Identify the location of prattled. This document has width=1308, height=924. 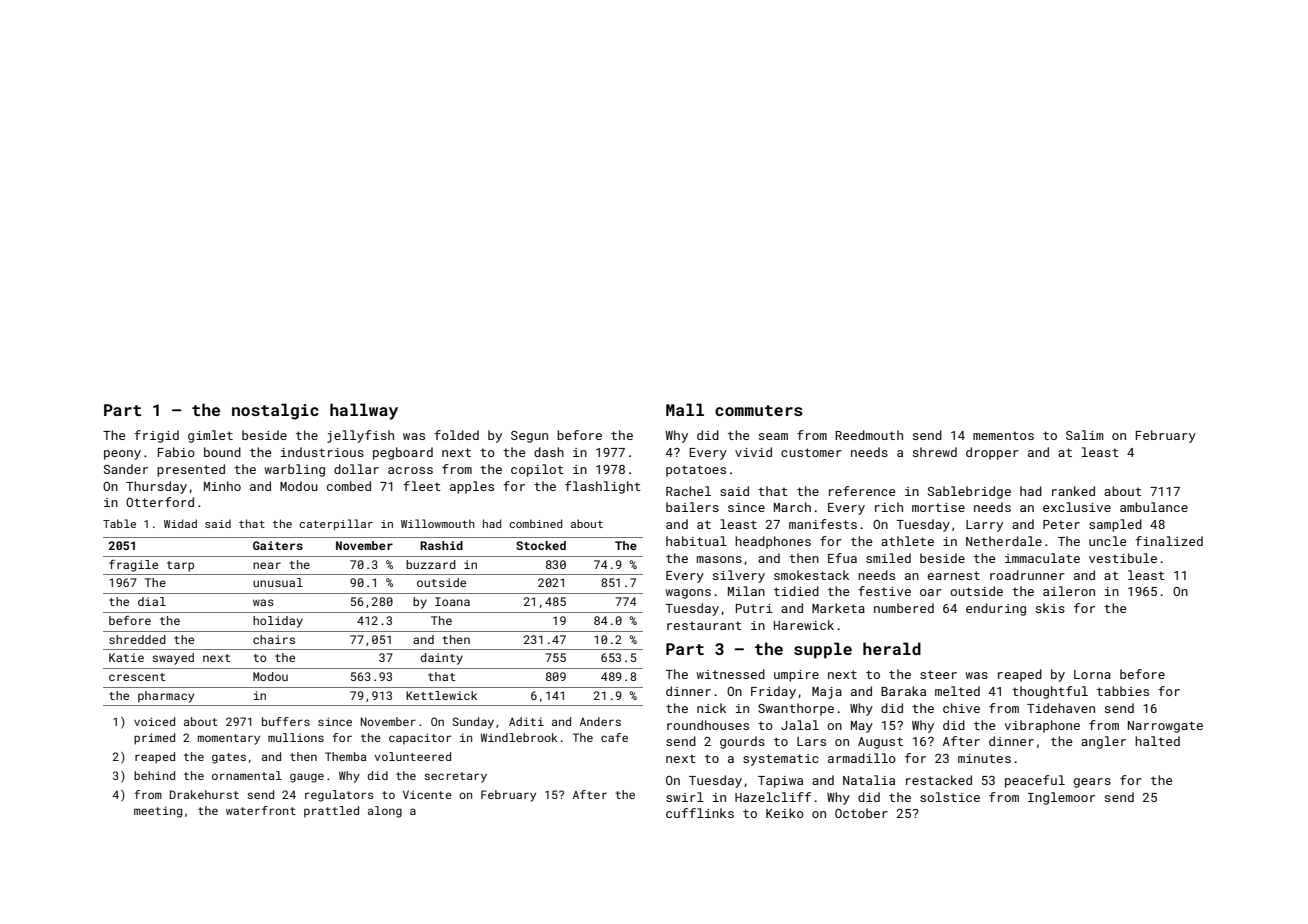
(331, 812).
